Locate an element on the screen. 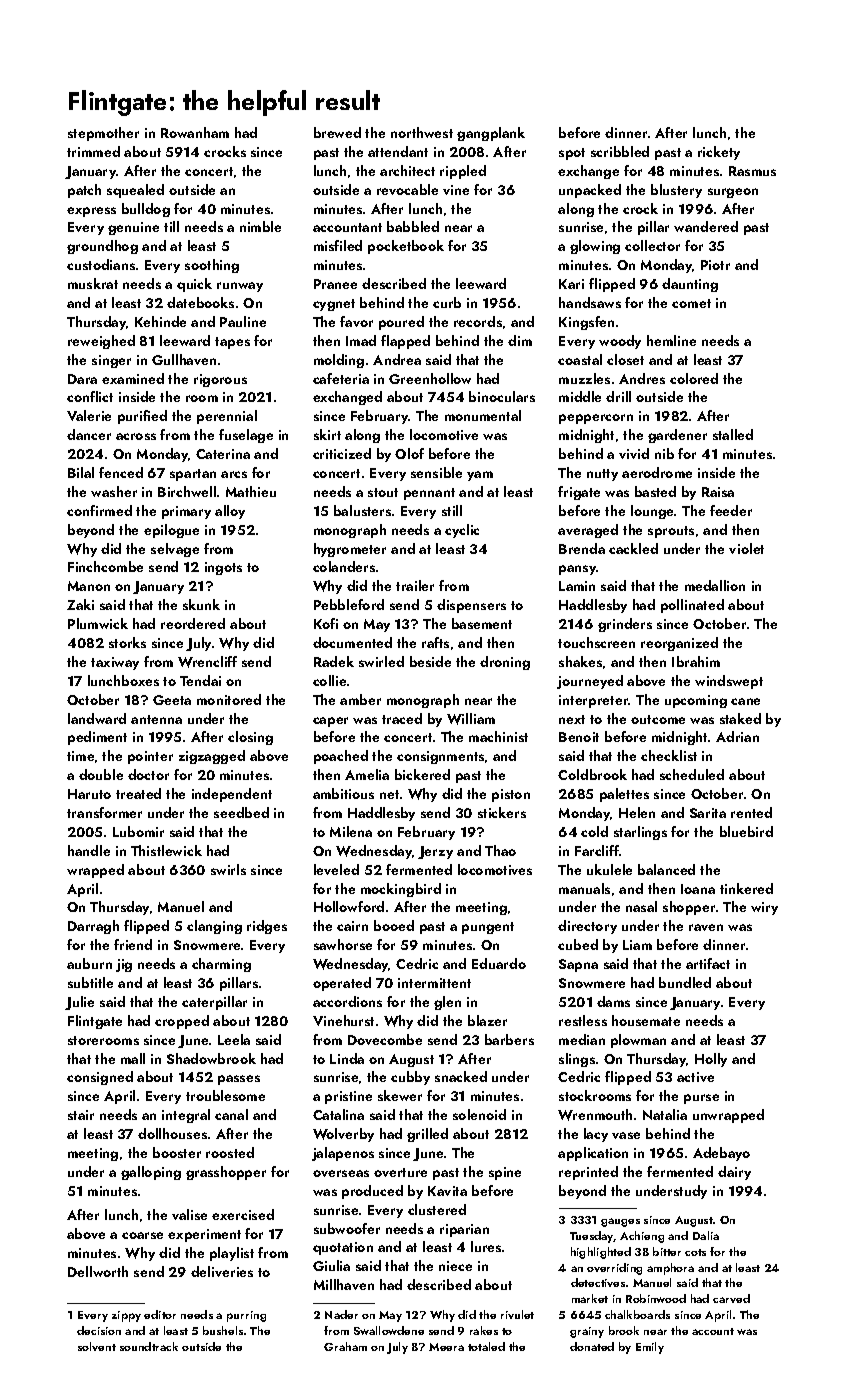  vivid is located at coordinates (634, 453).
